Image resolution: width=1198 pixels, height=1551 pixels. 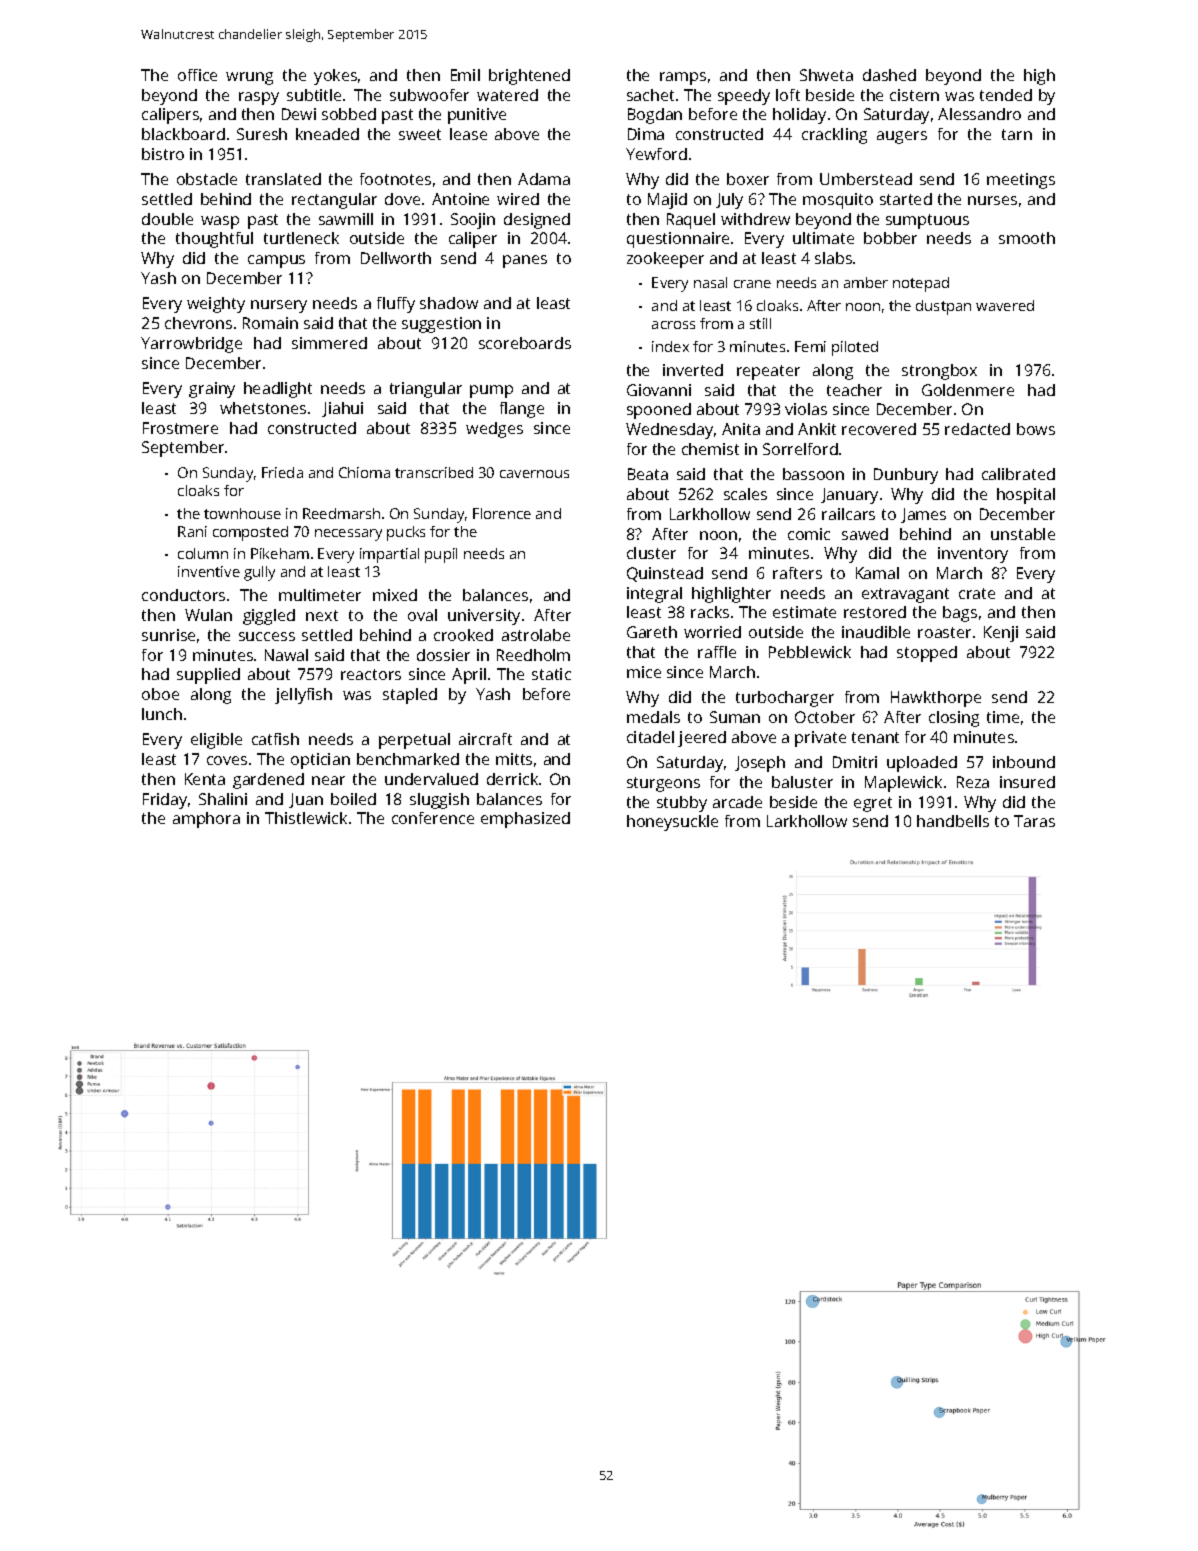 What do you see at coordinates (249, 78) in the screenshot?
I see `wrung` at bounding box center [249, 78].
